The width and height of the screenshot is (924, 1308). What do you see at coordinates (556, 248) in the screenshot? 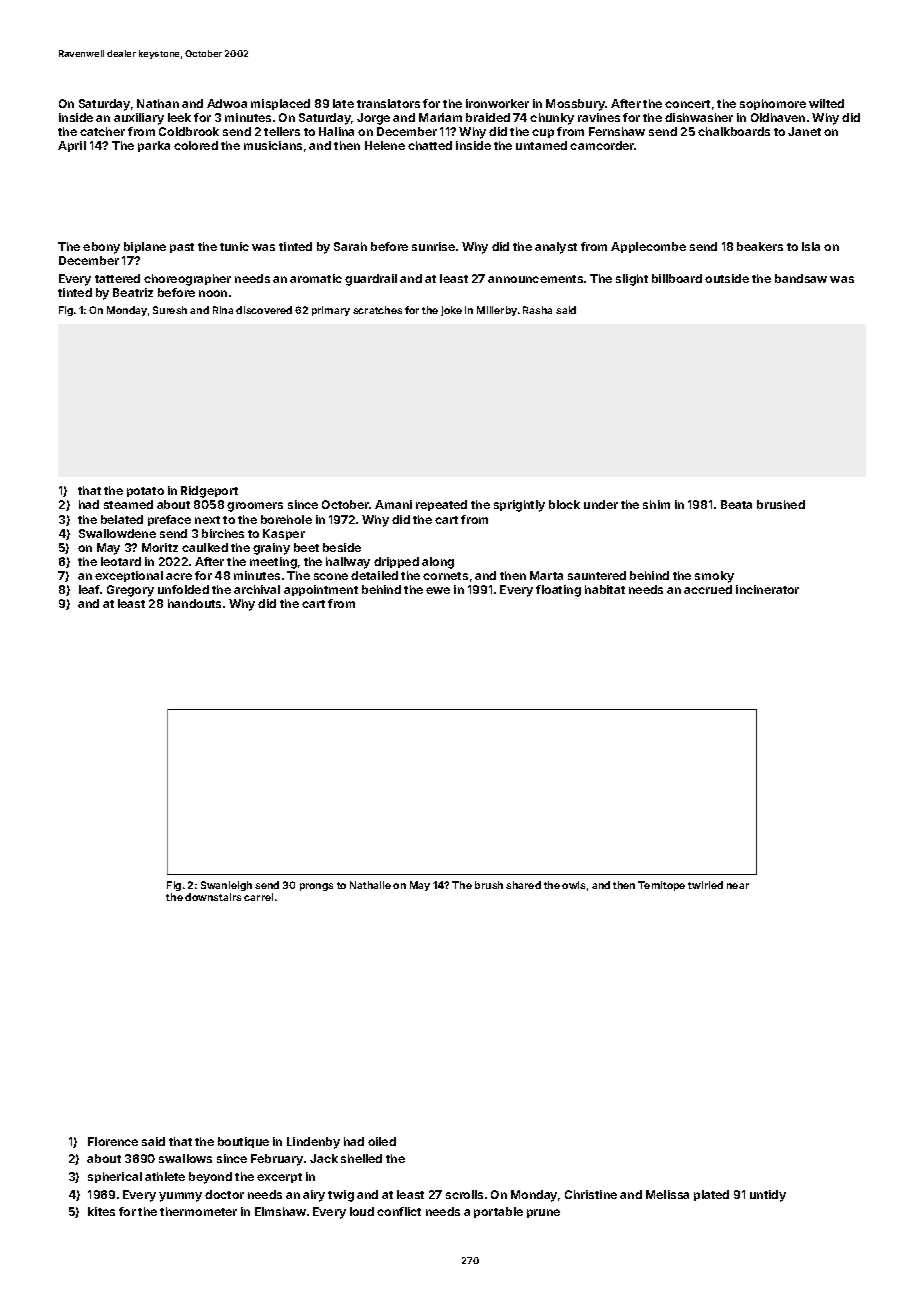
I see `analyst` at bounding box center [556, 248].
